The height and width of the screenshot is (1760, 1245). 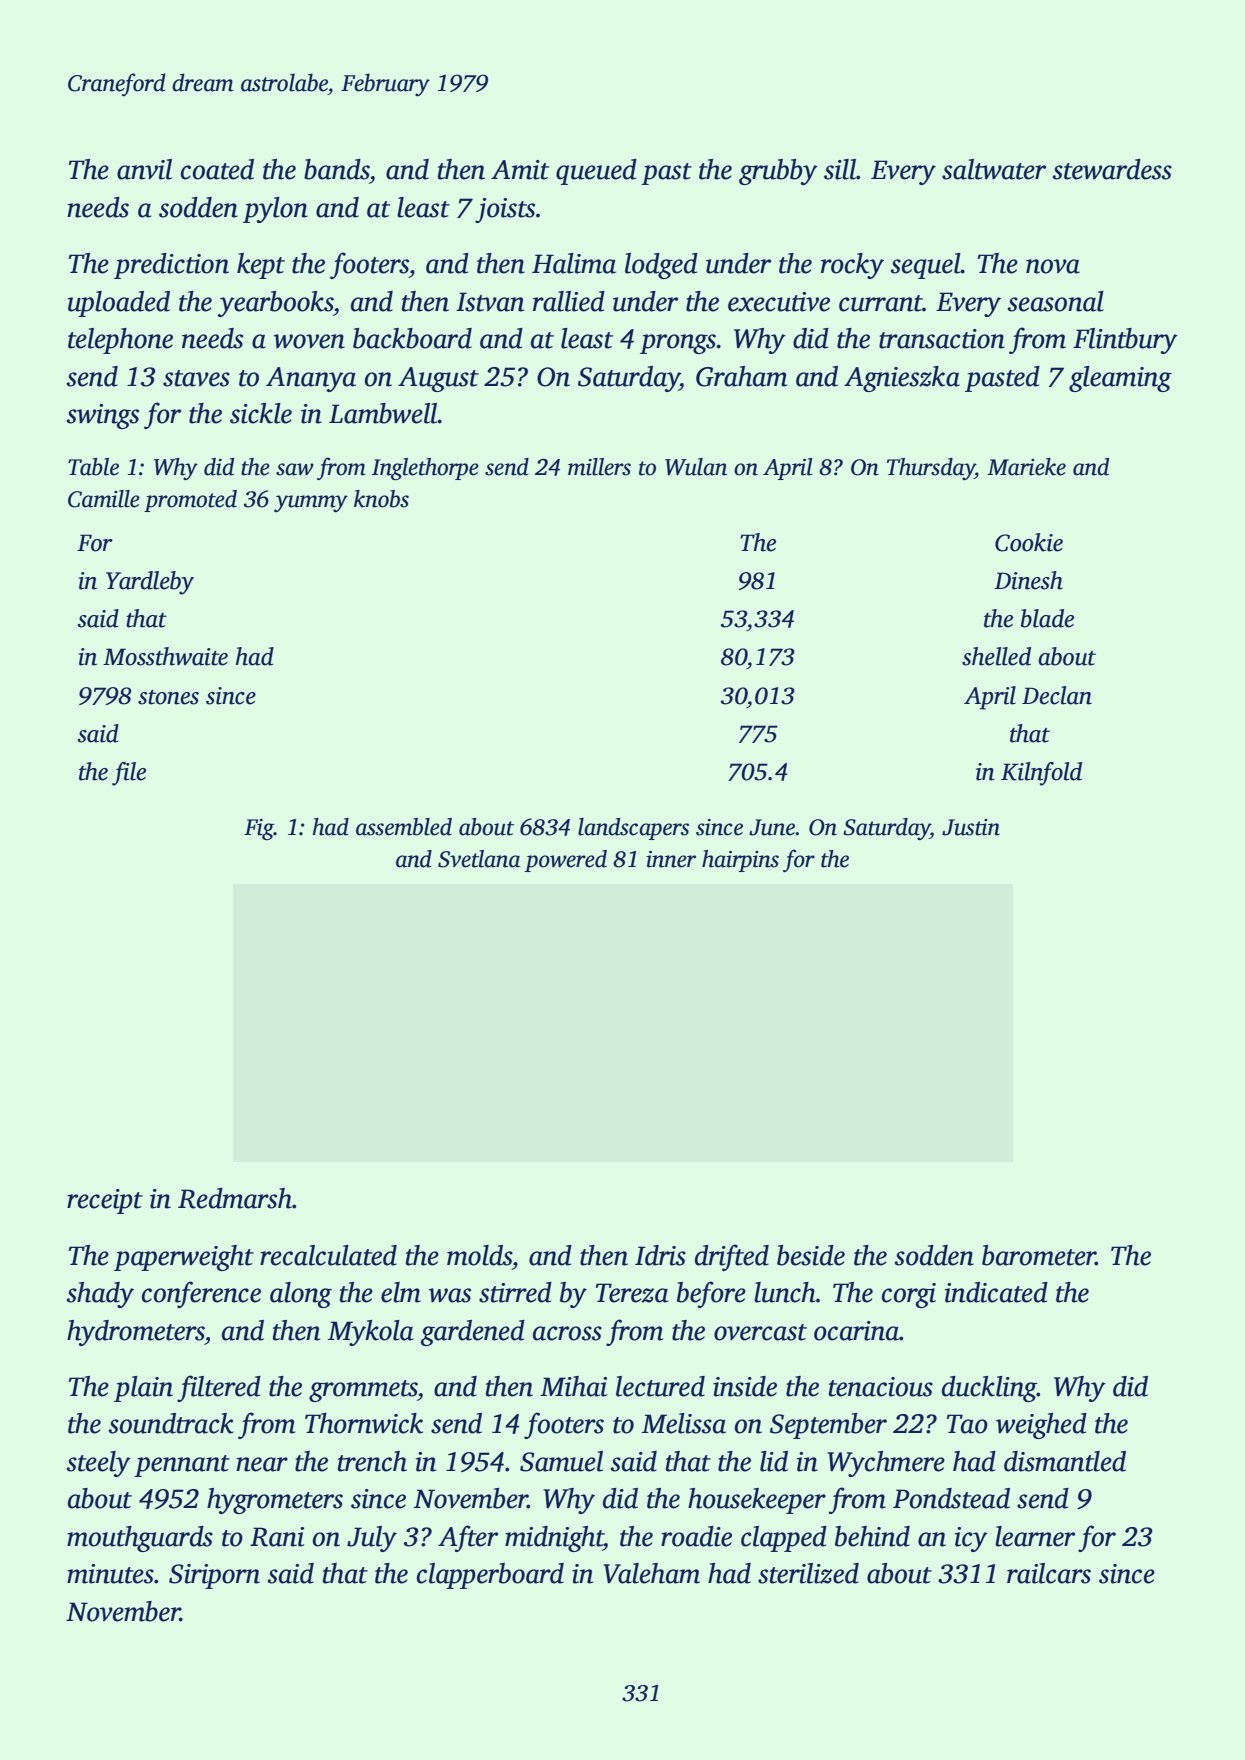 I want to click on grubby, so click(x=778, y=172).
